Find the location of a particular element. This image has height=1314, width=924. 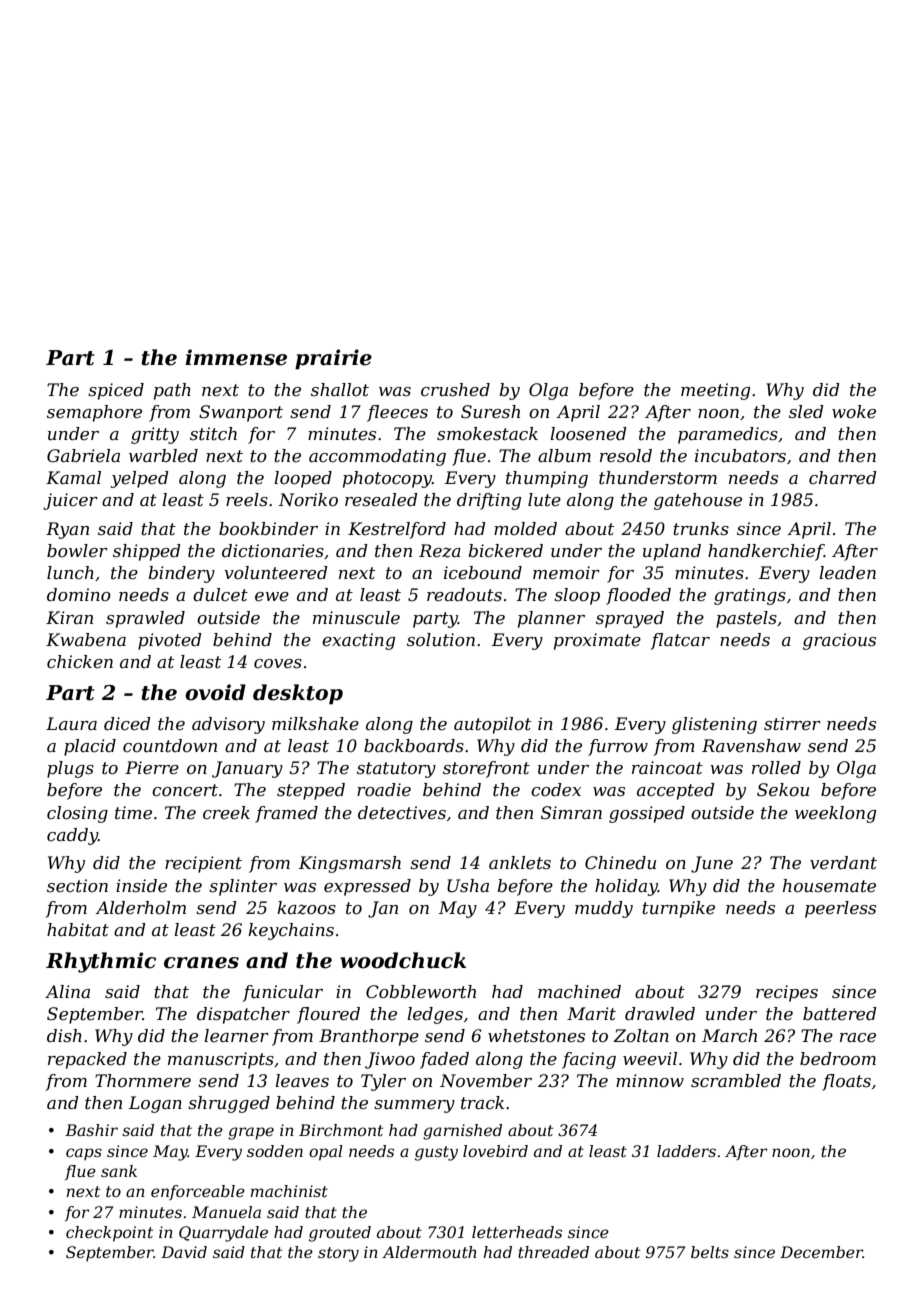

gracious is located at coordinates (839, 641).
